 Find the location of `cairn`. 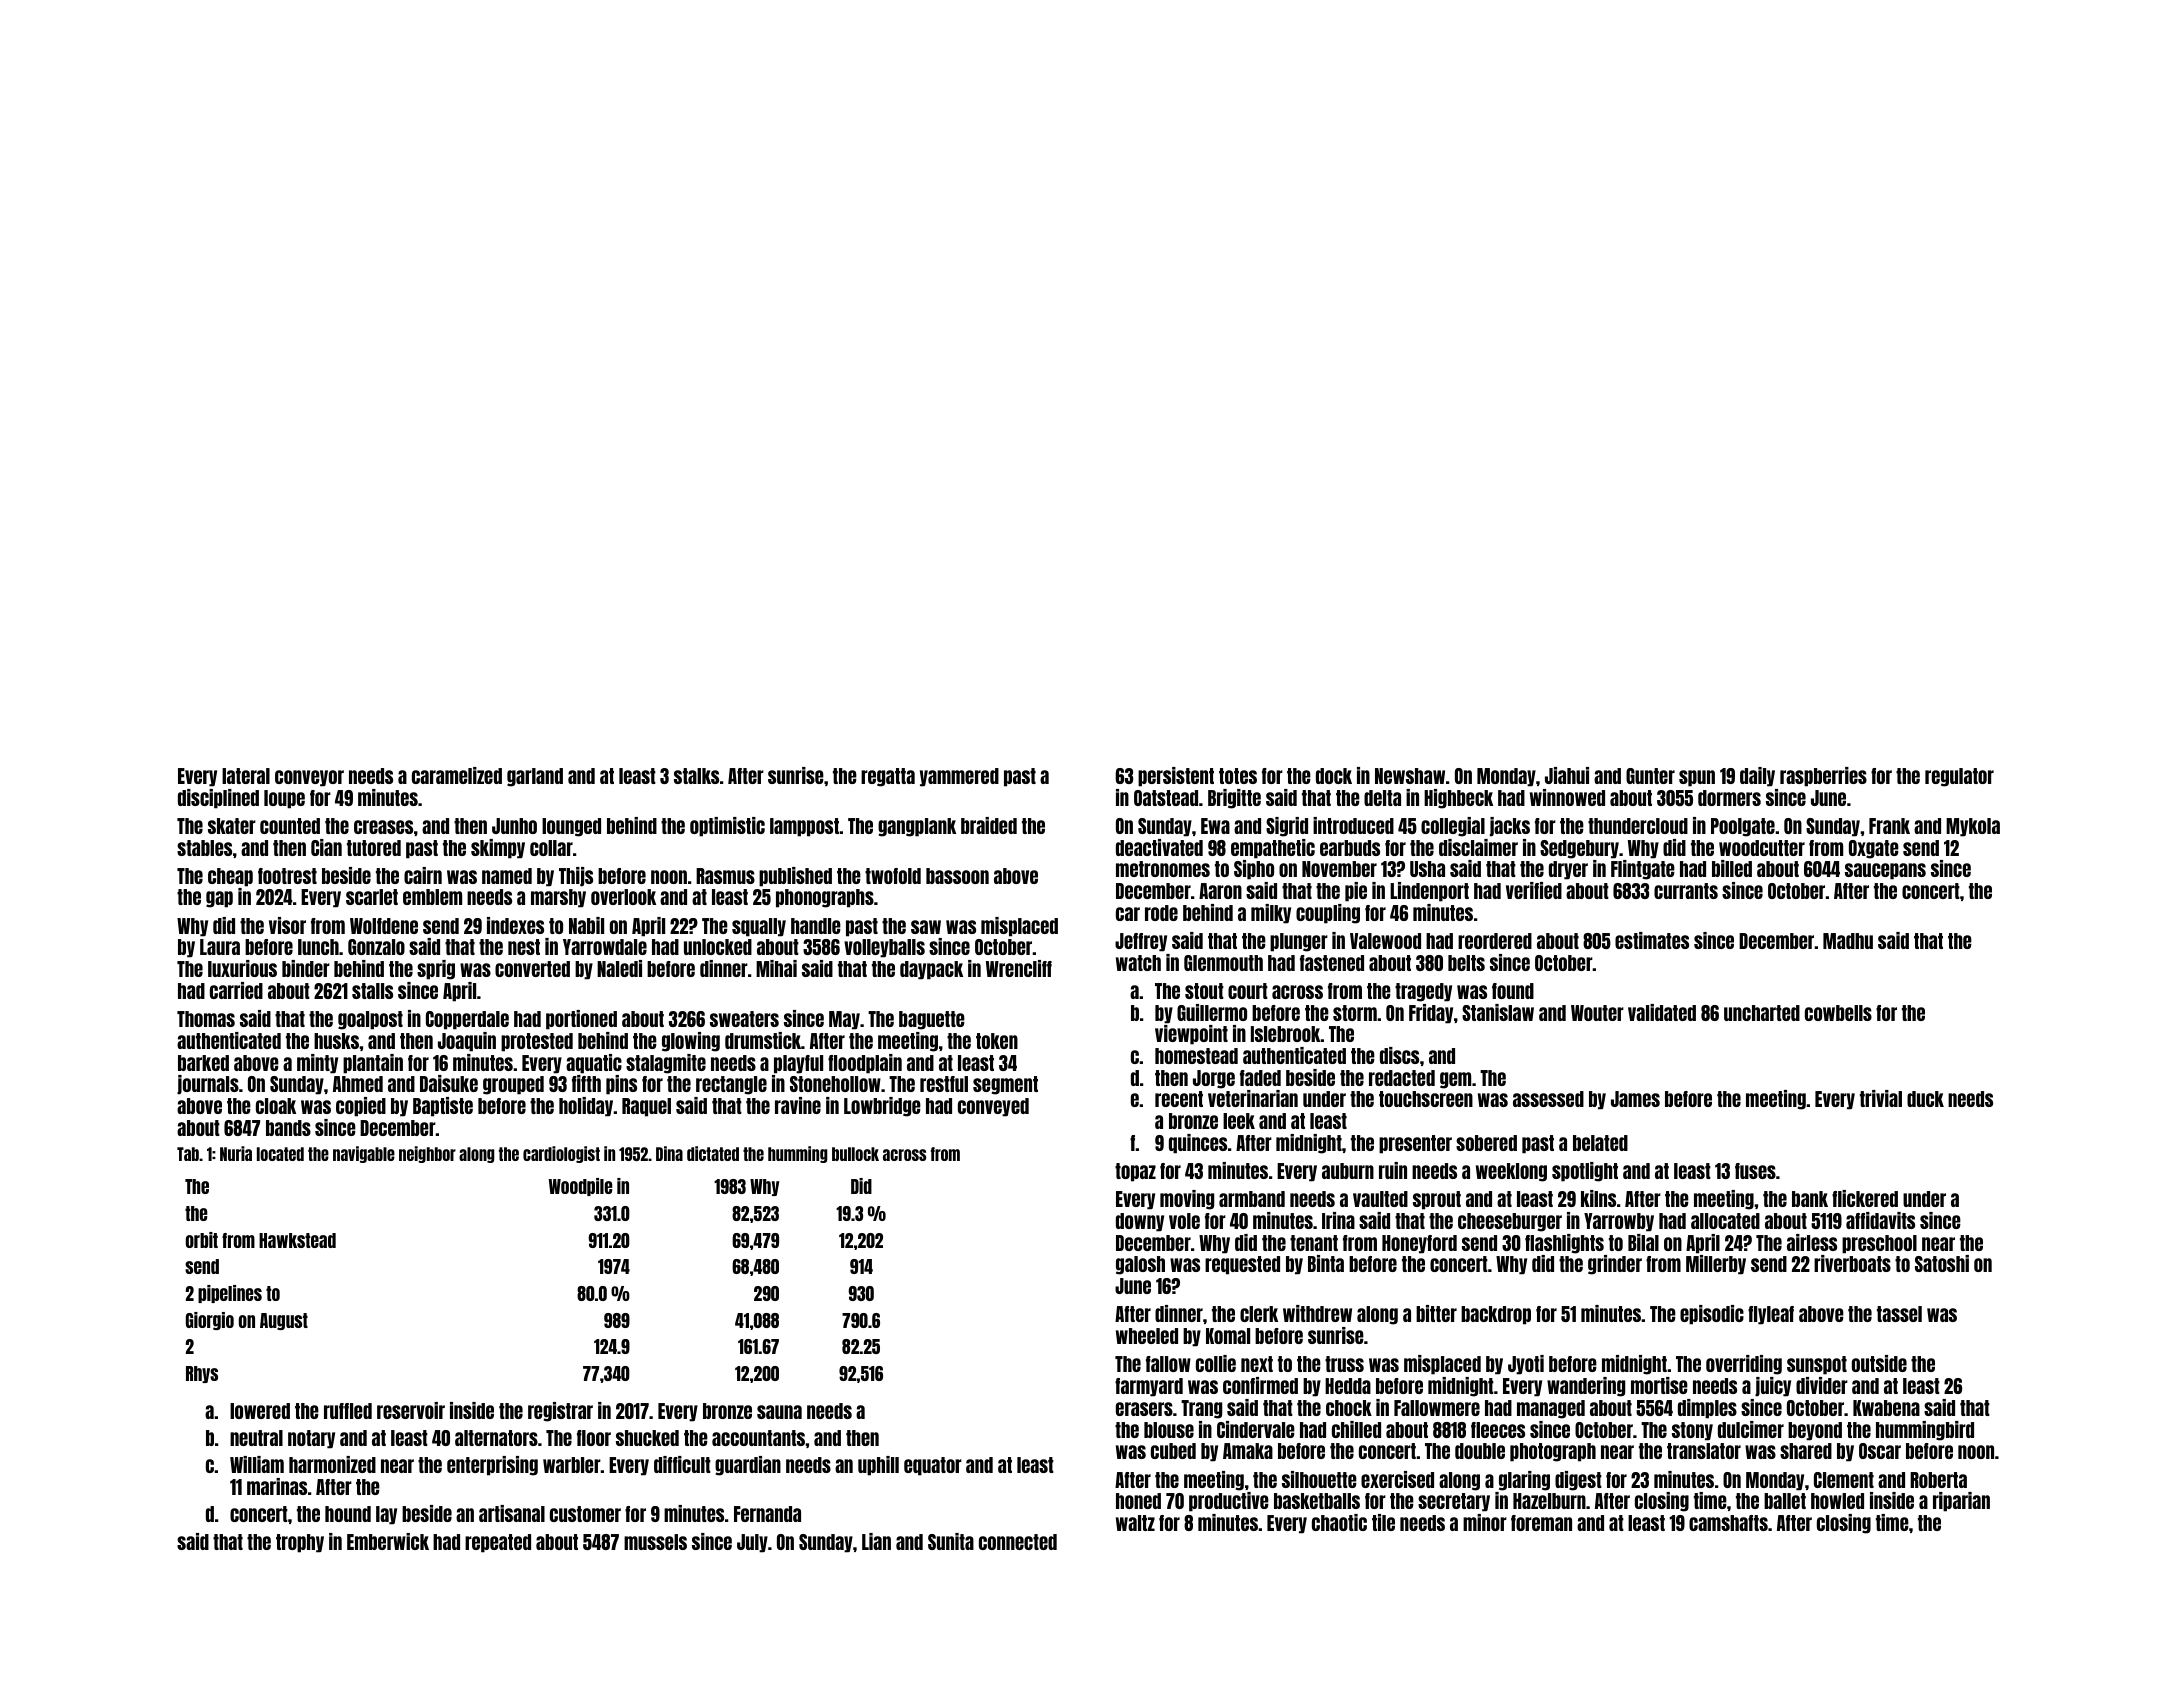

cairn is located at coordinates (423, 875).
